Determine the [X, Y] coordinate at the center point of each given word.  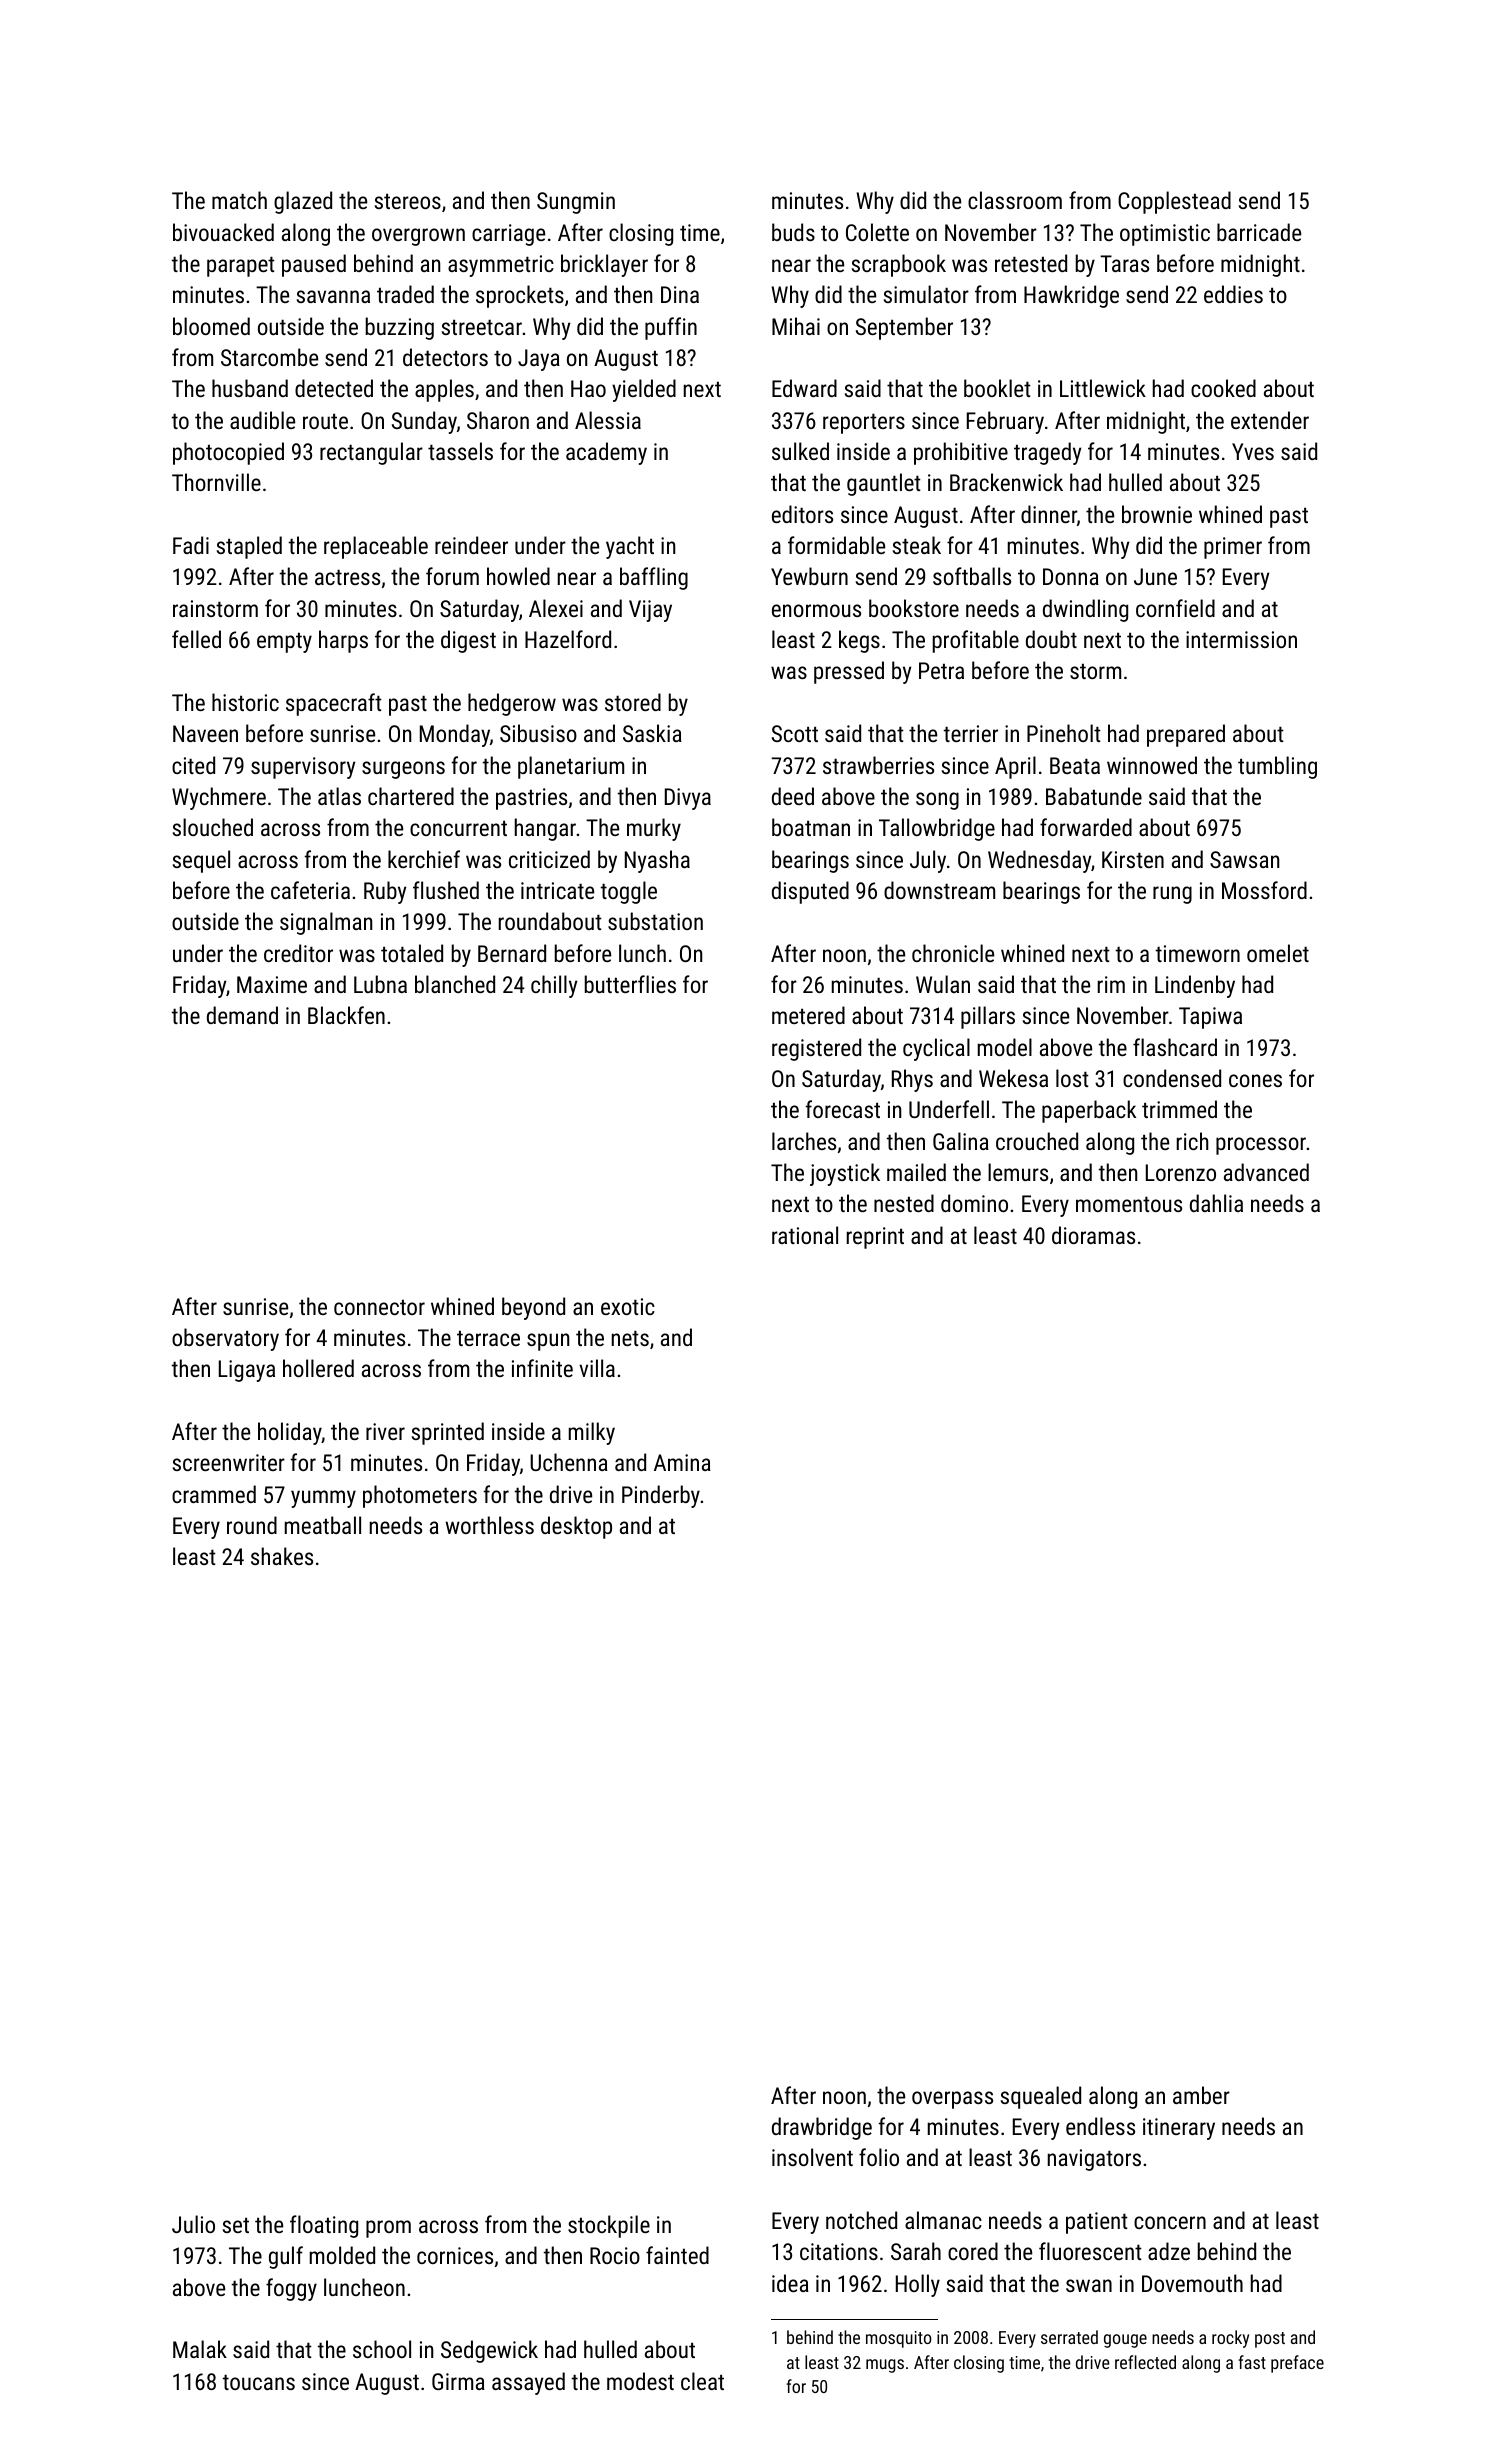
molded [342, 2255]
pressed [849, 672]
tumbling [1277, 767]
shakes [282, 1556]
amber [1201, 2095]
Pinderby [661, 1496]
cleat [702, 2381]
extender [1270, 420]
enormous [816, 610]
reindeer [471, 545]
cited [193, 765]
